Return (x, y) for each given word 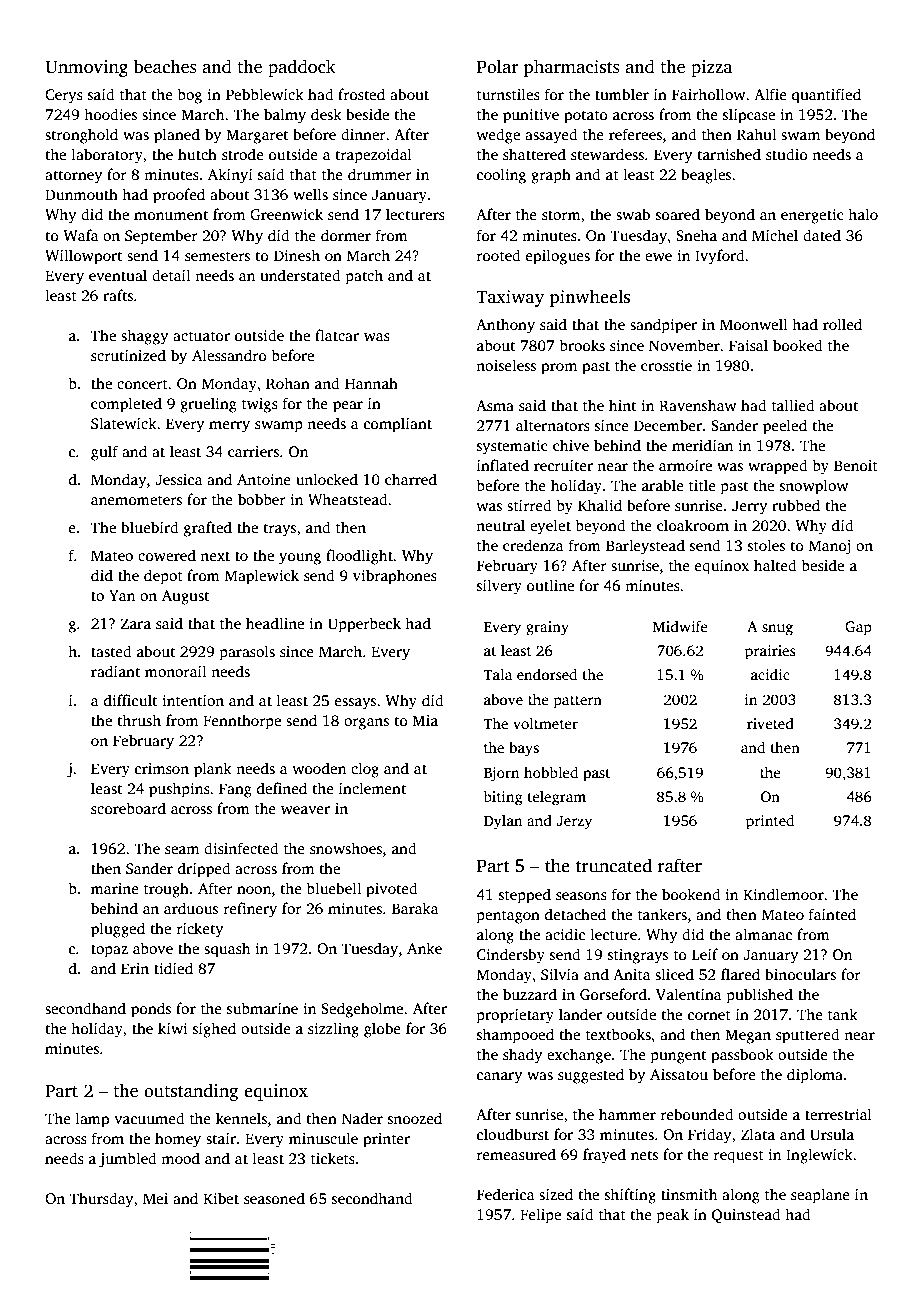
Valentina (689, 994)
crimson (162, 769)
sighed (214, 1030)
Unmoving (86, 68)
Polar (498, 66)
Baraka (415, 908)
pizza (712, 68)
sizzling (333, 1030)
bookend (691, 894)
